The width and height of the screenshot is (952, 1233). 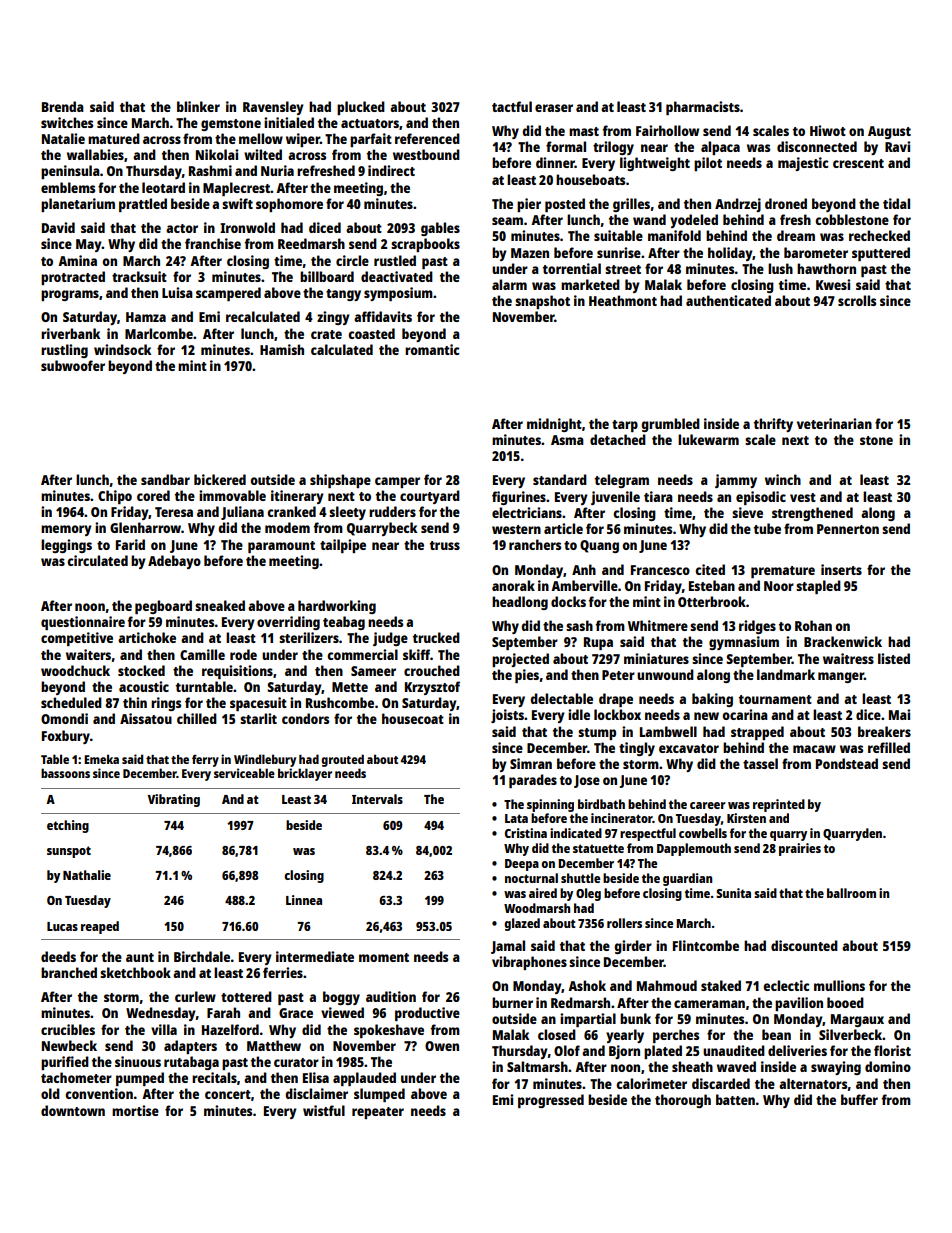 I want to click on headlong, so click(x=520, y=603).
